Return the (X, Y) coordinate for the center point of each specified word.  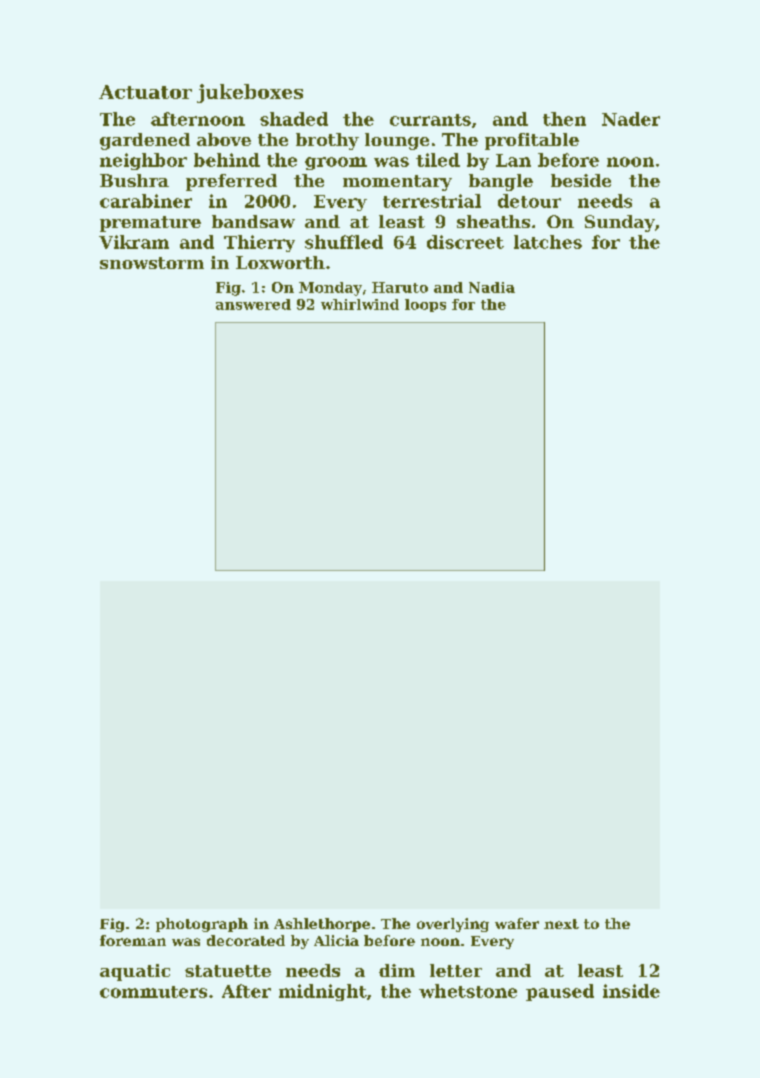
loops (425, 305)
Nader (631, 119)
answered (253, 304)
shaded (294, 119)
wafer (517, 923)
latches (548, 242)
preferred (231, 182)
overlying (453, 925)
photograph (202, 925)
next (561, 924)
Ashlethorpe (322, 925)
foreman (133, 940)
